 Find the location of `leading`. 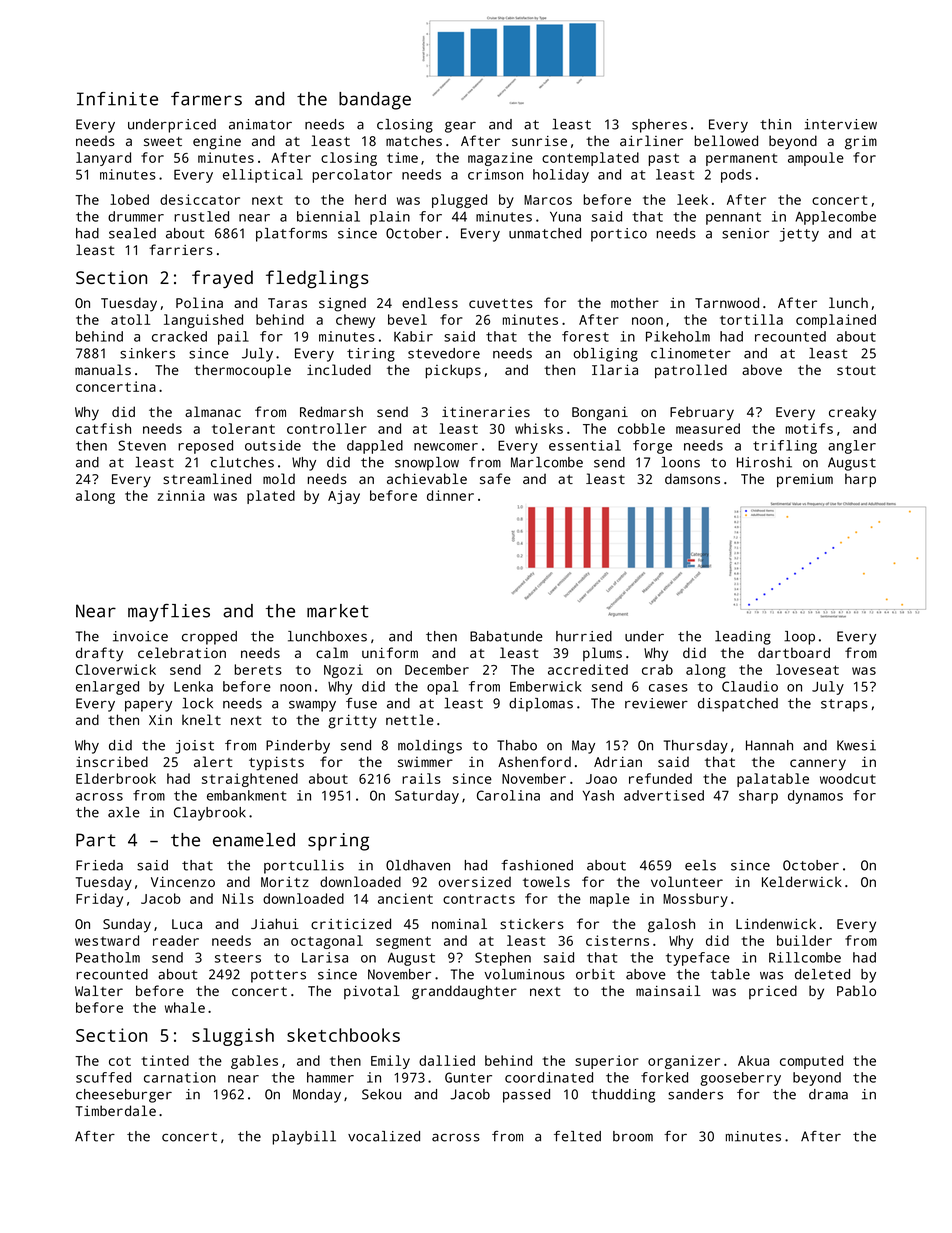

leading is located at coordinates (743, 638).
